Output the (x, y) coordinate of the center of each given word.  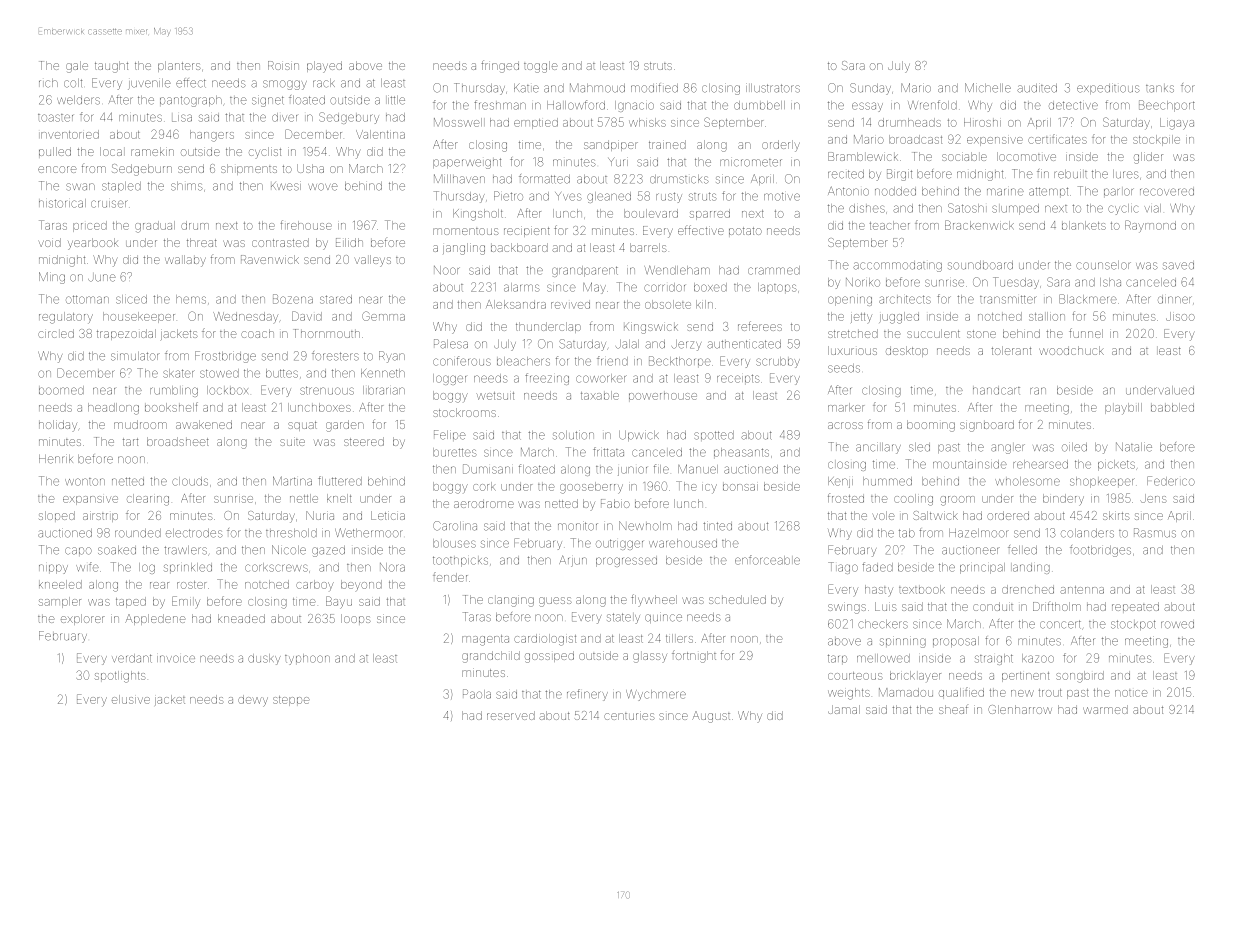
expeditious (1108, 89)
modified (654, 88)
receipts (738, 378)
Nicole (289, 550)
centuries (629, 716)
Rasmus (1155, 533)
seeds (844, 368)
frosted (846, 498)
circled (56, 333)
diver (284, 117)
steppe (291, 701)
